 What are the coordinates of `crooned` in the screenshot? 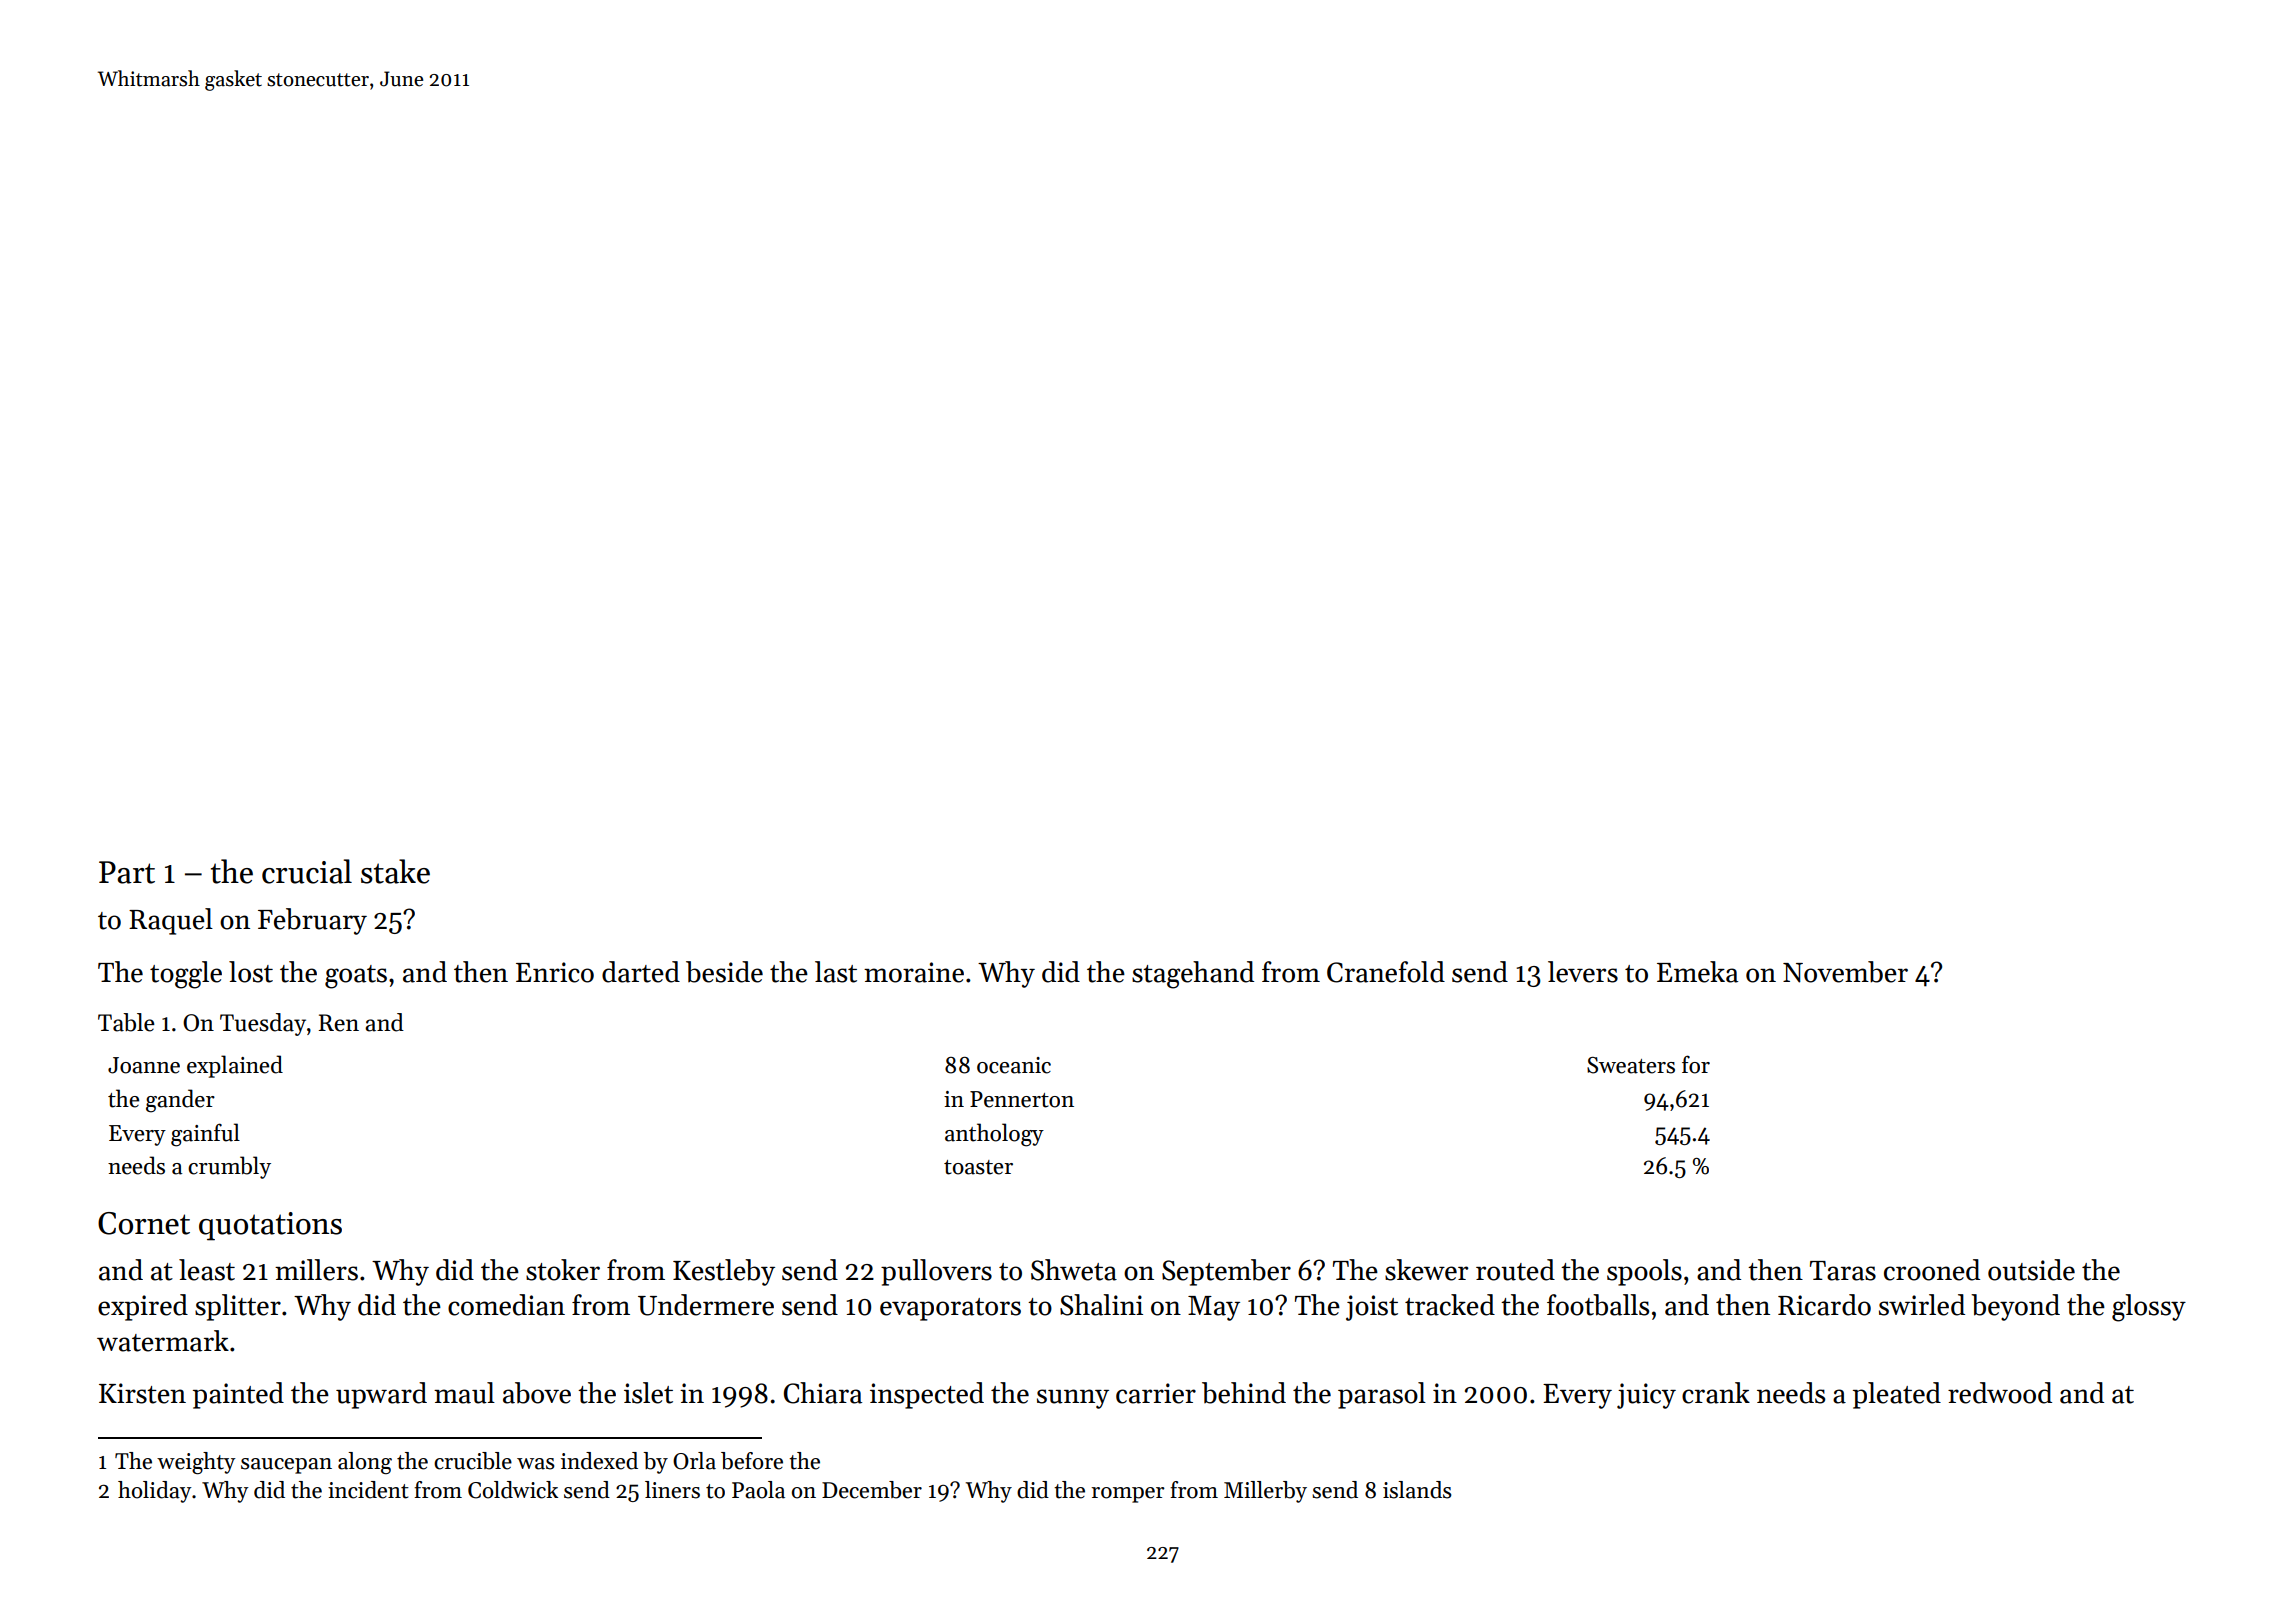 It's located at (1932, 1270).
